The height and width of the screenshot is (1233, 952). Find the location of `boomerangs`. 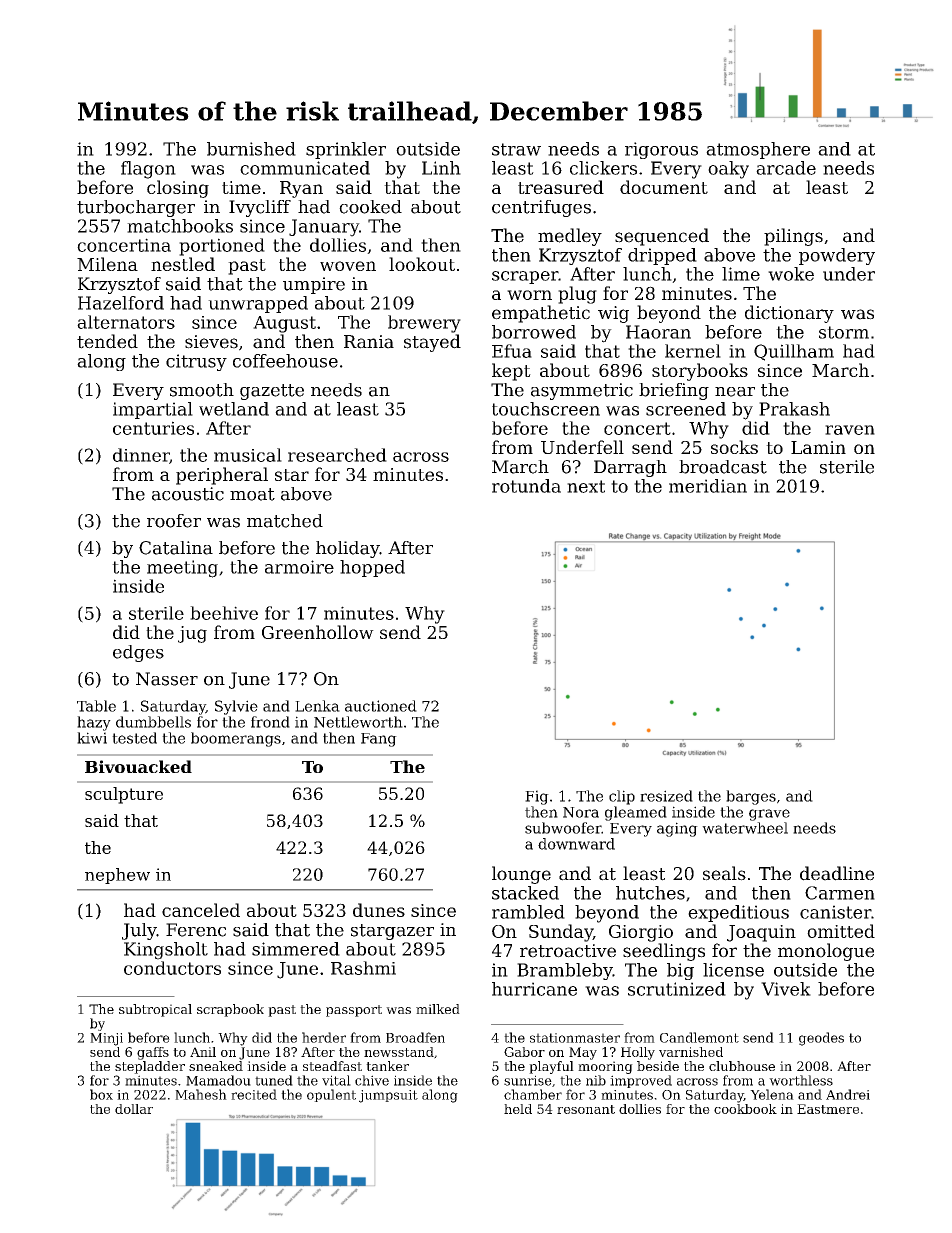

boomerangs is located at coordinates (236, 739).
